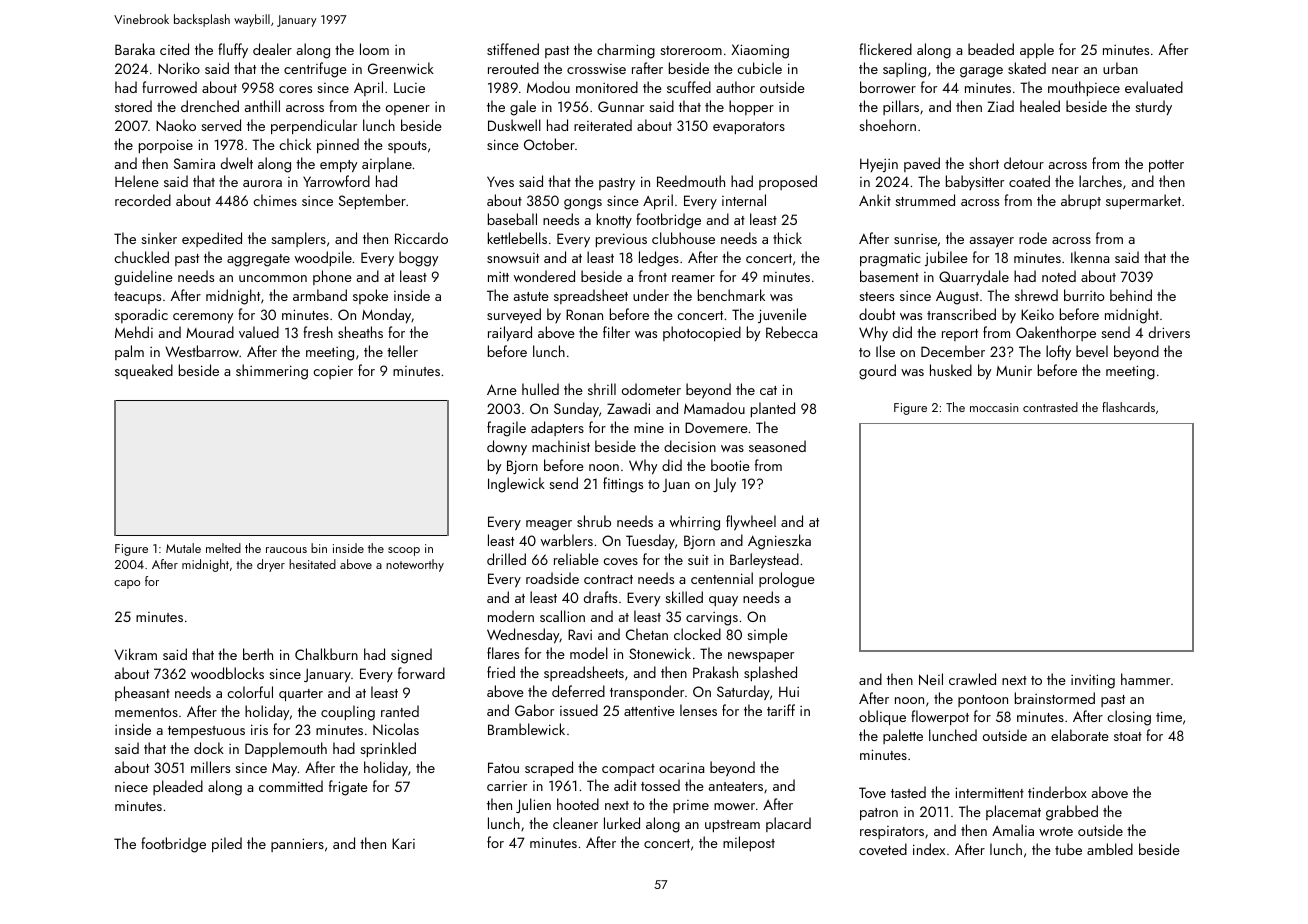  Describe the element at coordinates (127, 584) in the screenshot. I see `capo` at that location.
